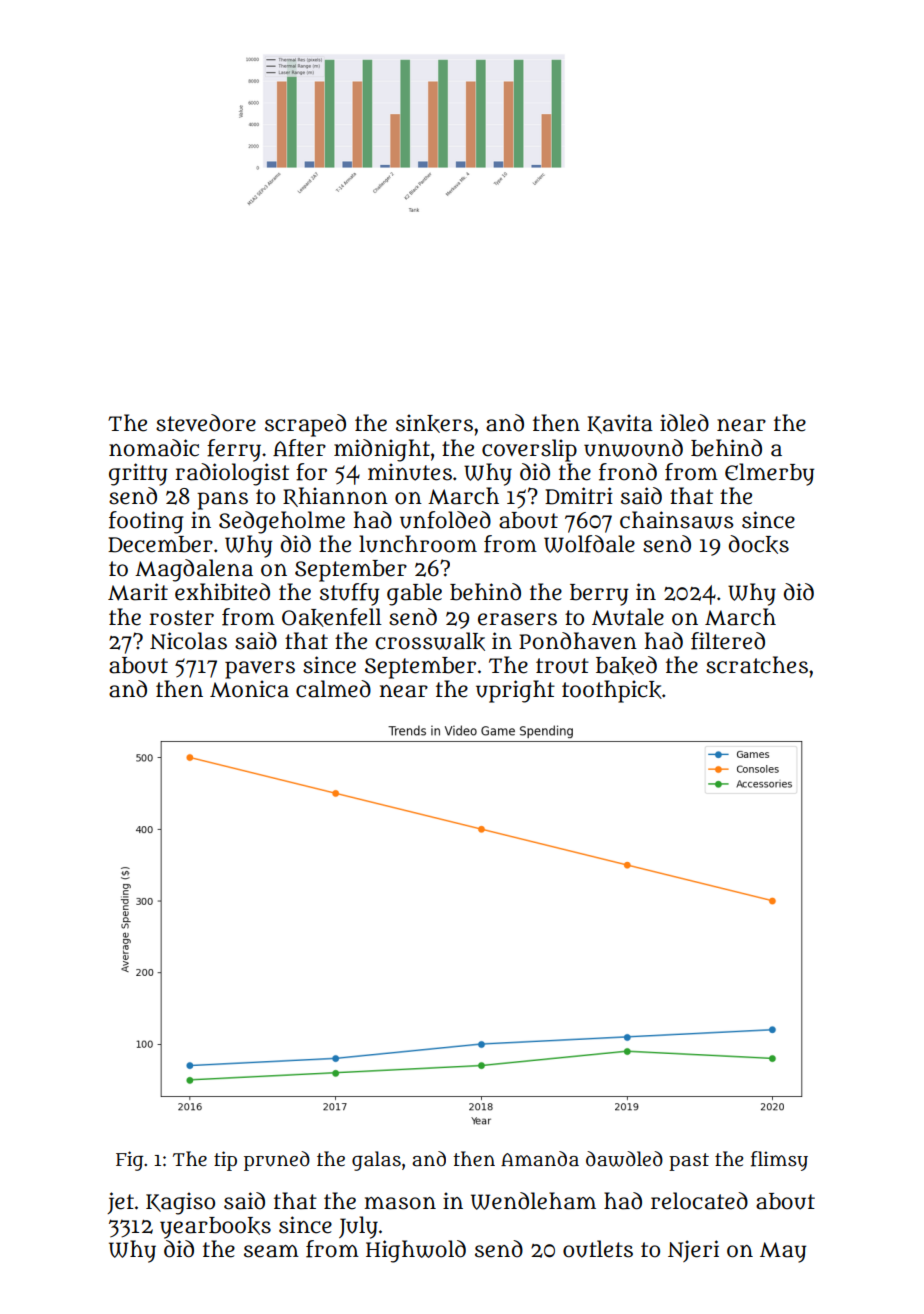  What do you see at coordinates (540, 1159) in the image?
I see `Amanda` at bounding box center [540, 1159].
